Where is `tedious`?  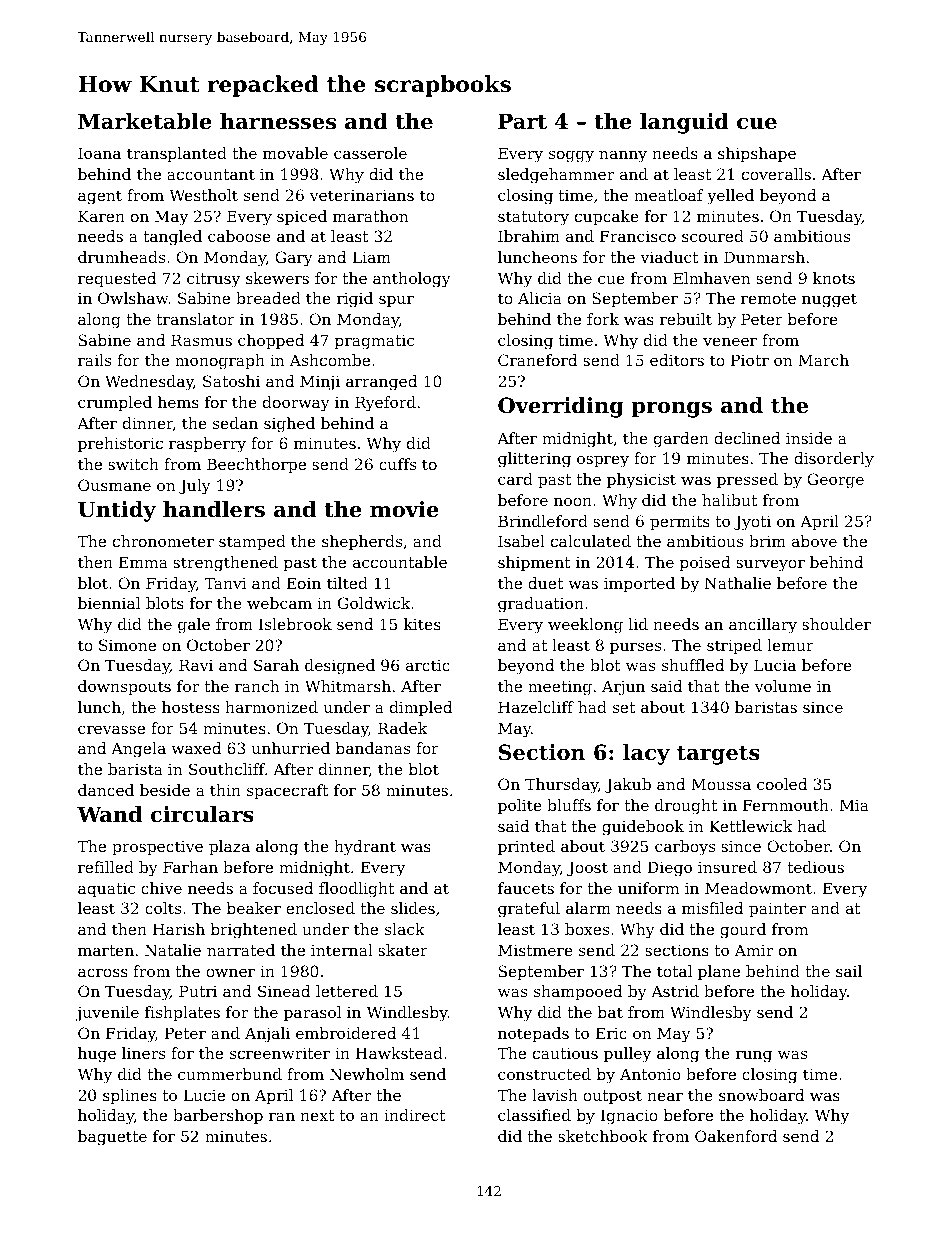
tedious is located at coordinates (815, 867).
